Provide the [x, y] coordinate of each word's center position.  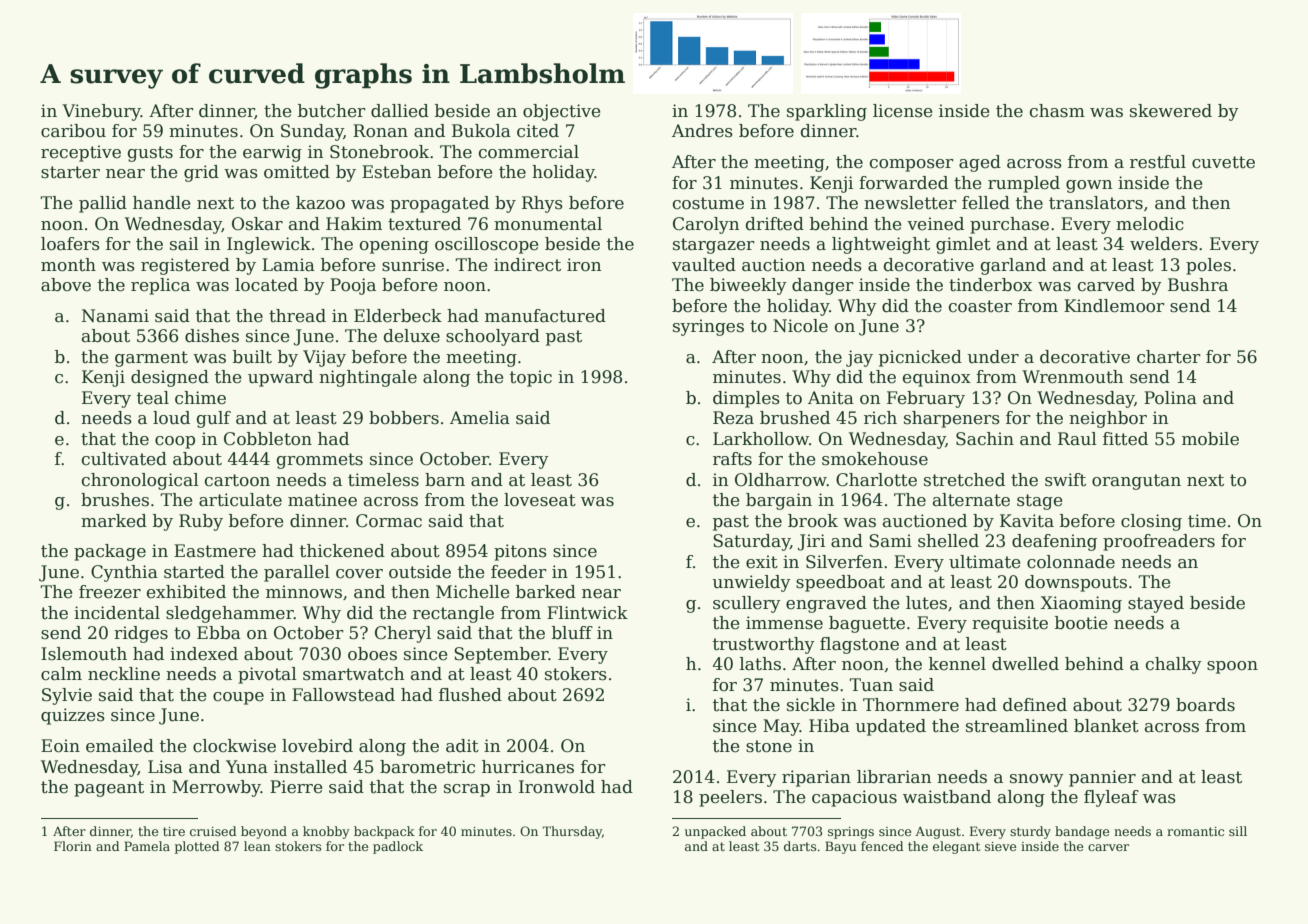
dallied [400, 111]
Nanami [115, 316]
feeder [519, 572]
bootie [1081, 623]
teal [153, 398]
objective [561, 112]
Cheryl [403, 634]
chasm [1057, 111]
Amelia [480, 418]
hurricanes [528, 767]
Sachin [985, 439]
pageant [109, 789]
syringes [708, 327]
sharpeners [952, 419]
